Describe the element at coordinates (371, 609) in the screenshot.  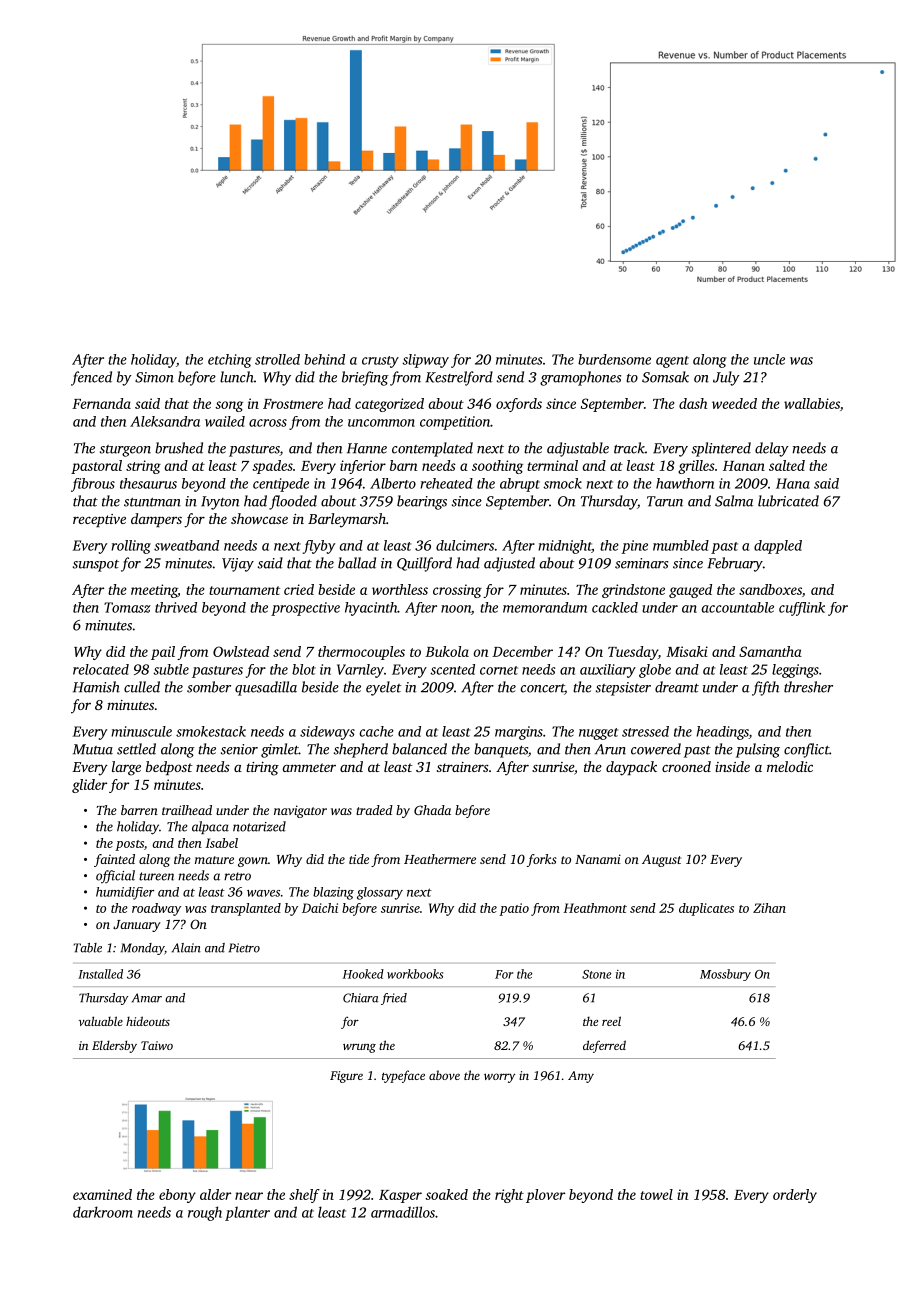
I see `hyacinth` at that location.
